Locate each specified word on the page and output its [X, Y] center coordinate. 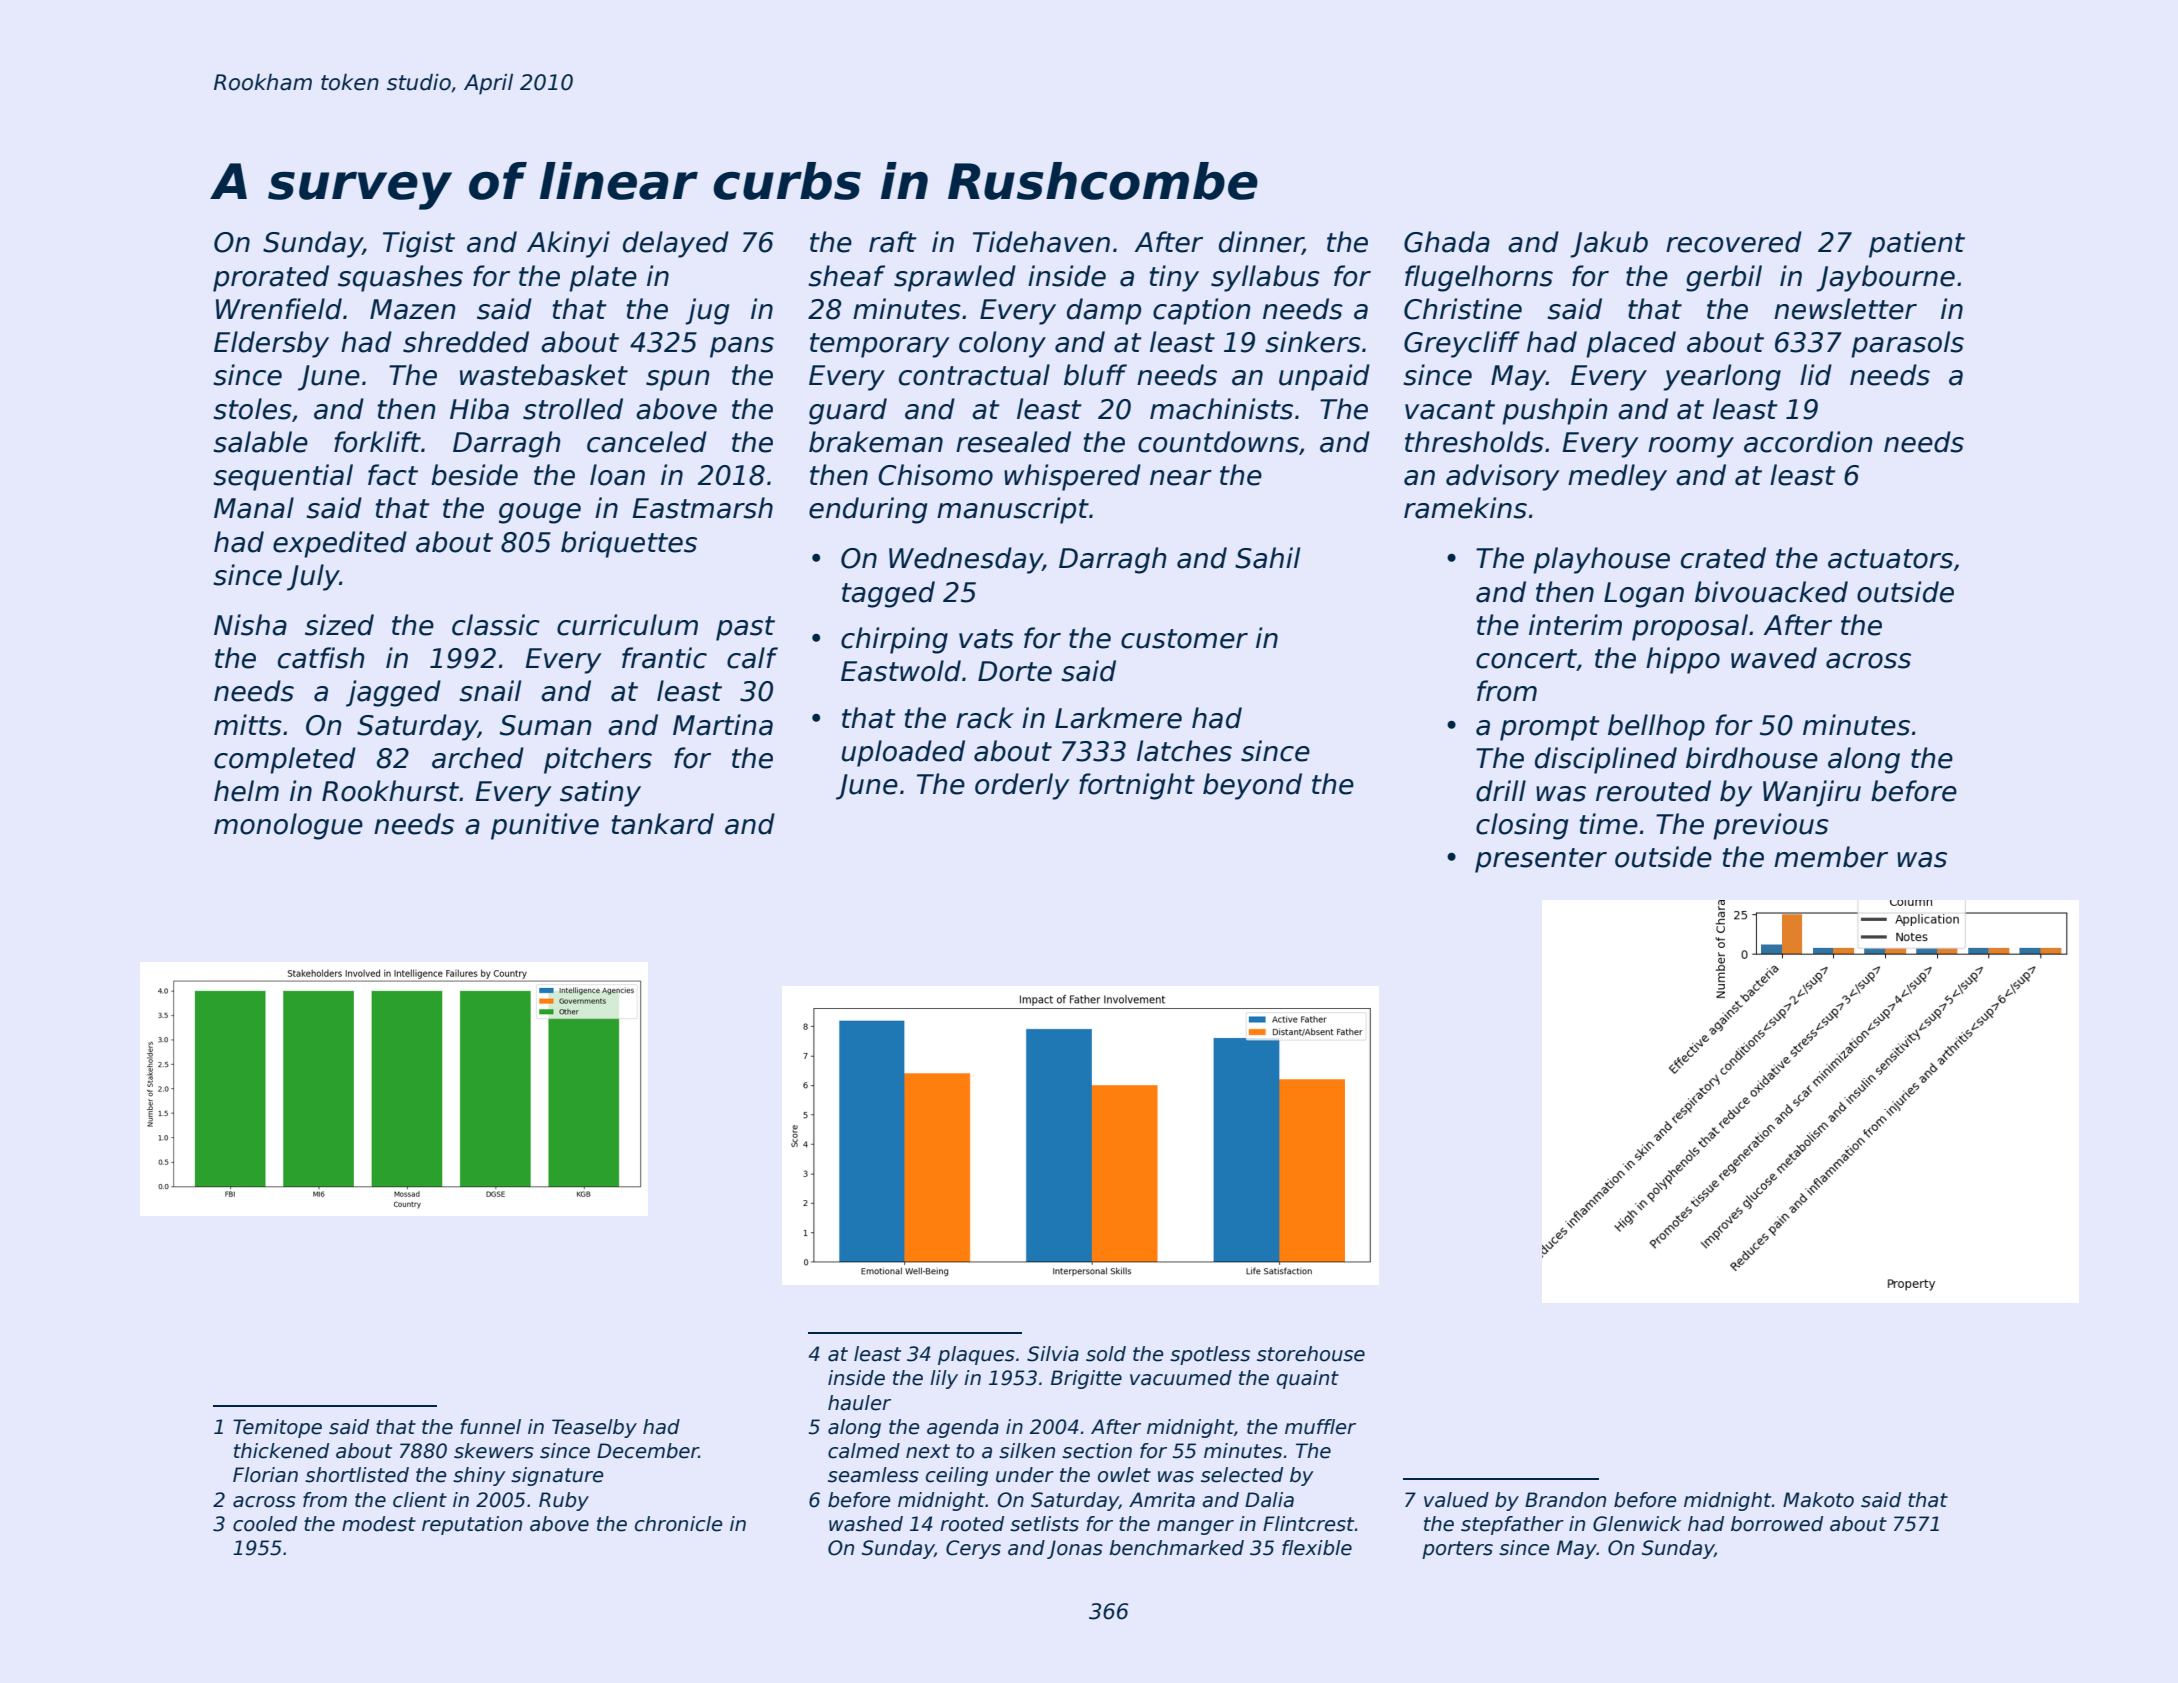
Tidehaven [1041, 242]
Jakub [1609, 244]
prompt [1549, 728]
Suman [545, 725]
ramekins [1465, 508]
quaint [1308, 1379]
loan [617, 475]
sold [1106, 1354]
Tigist [419, 244]
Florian [265, 1475]
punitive [545, 826]
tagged [888, 594]
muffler [1320, 1427]
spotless [1210, 1355]
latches [1184, 751]
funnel [490, 1427]
